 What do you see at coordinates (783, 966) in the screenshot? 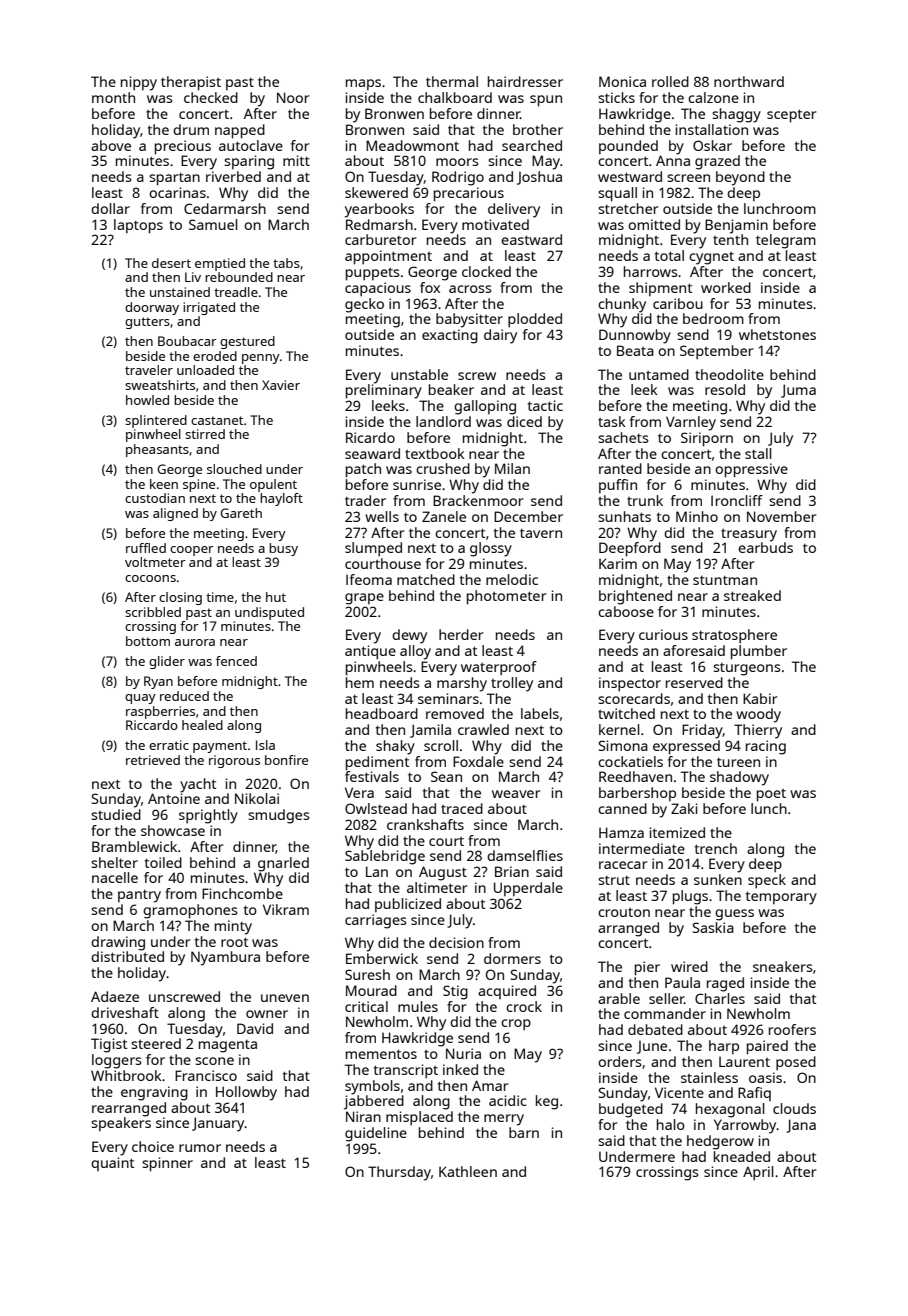
I see `sneakers` at bounding box center [783, 966].
